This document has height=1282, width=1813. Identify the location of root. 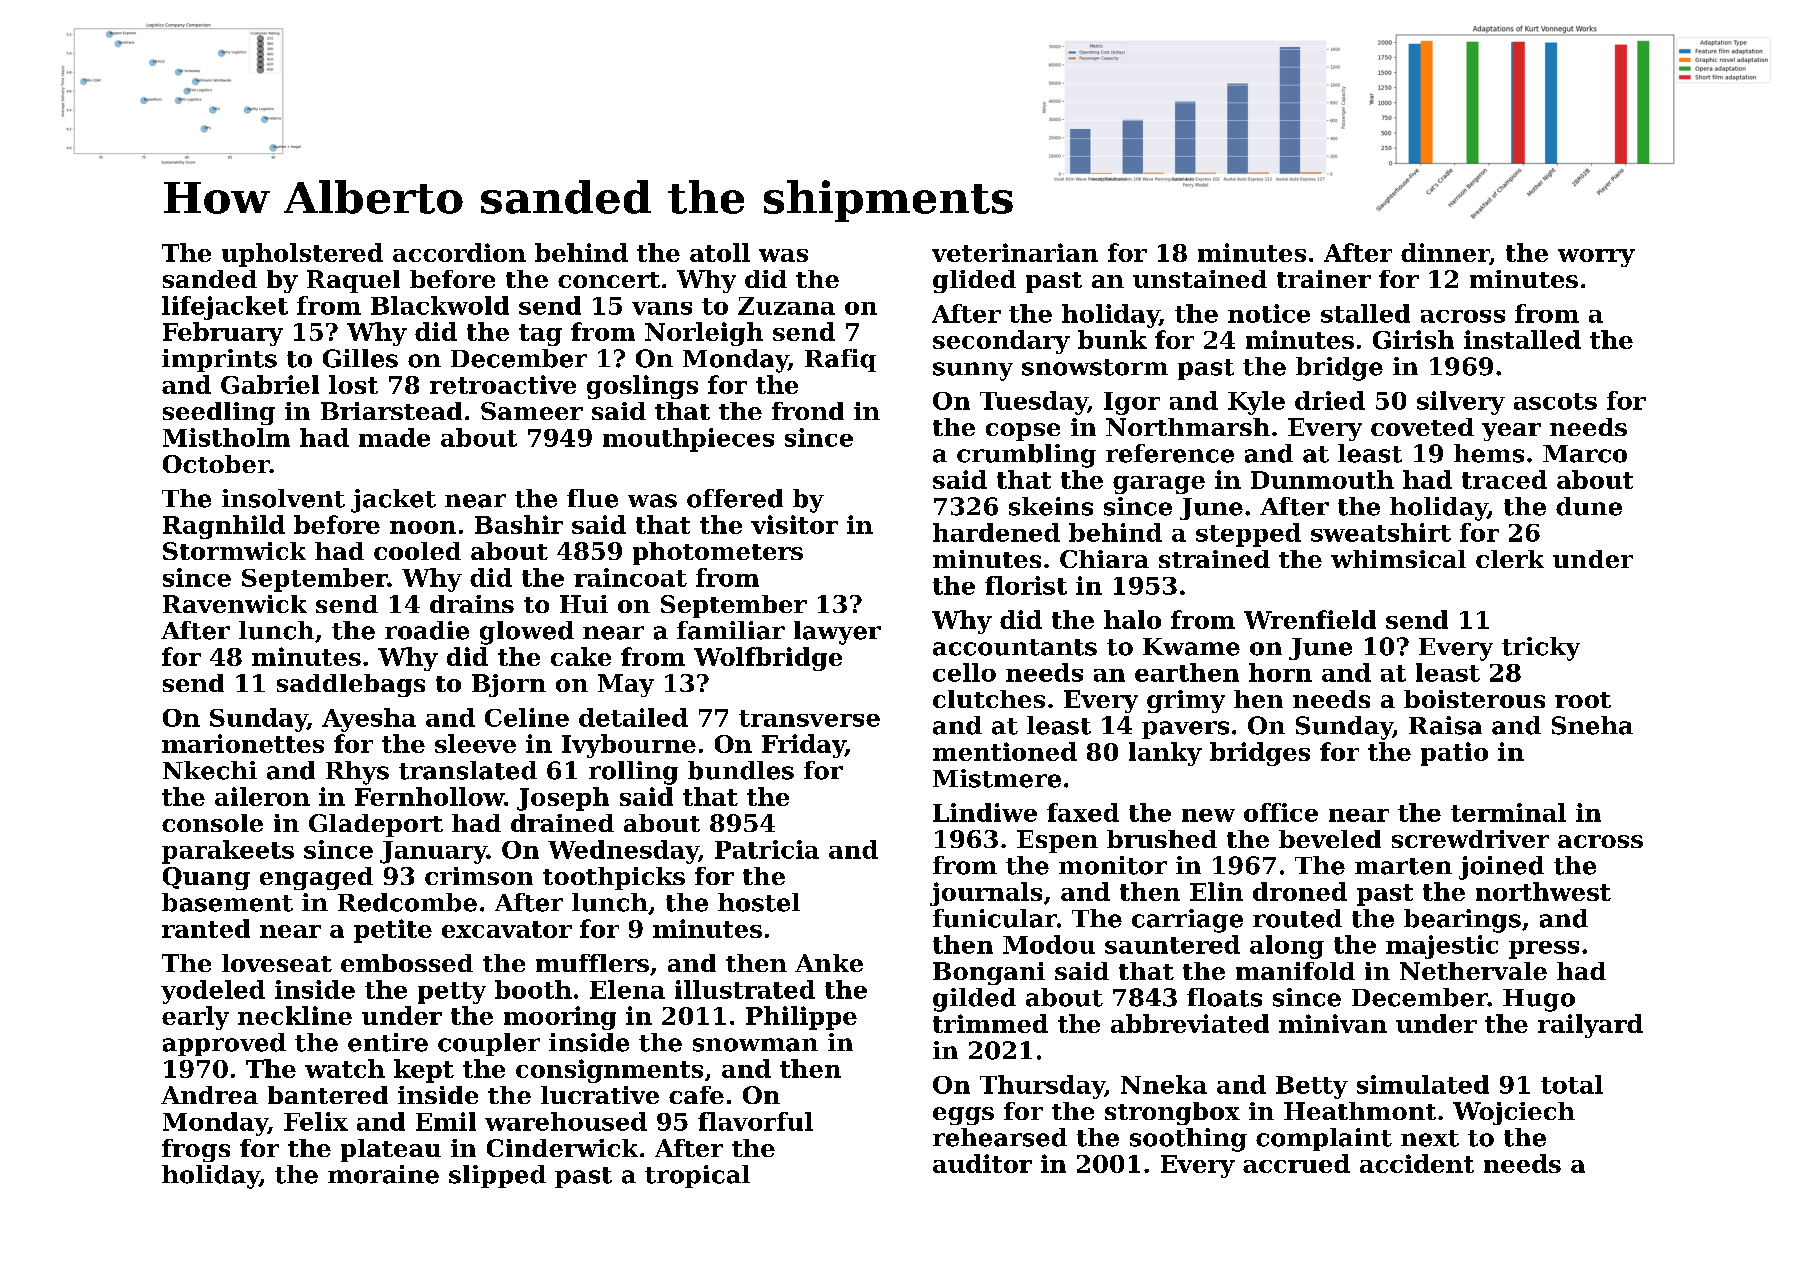
(1583, 700).
